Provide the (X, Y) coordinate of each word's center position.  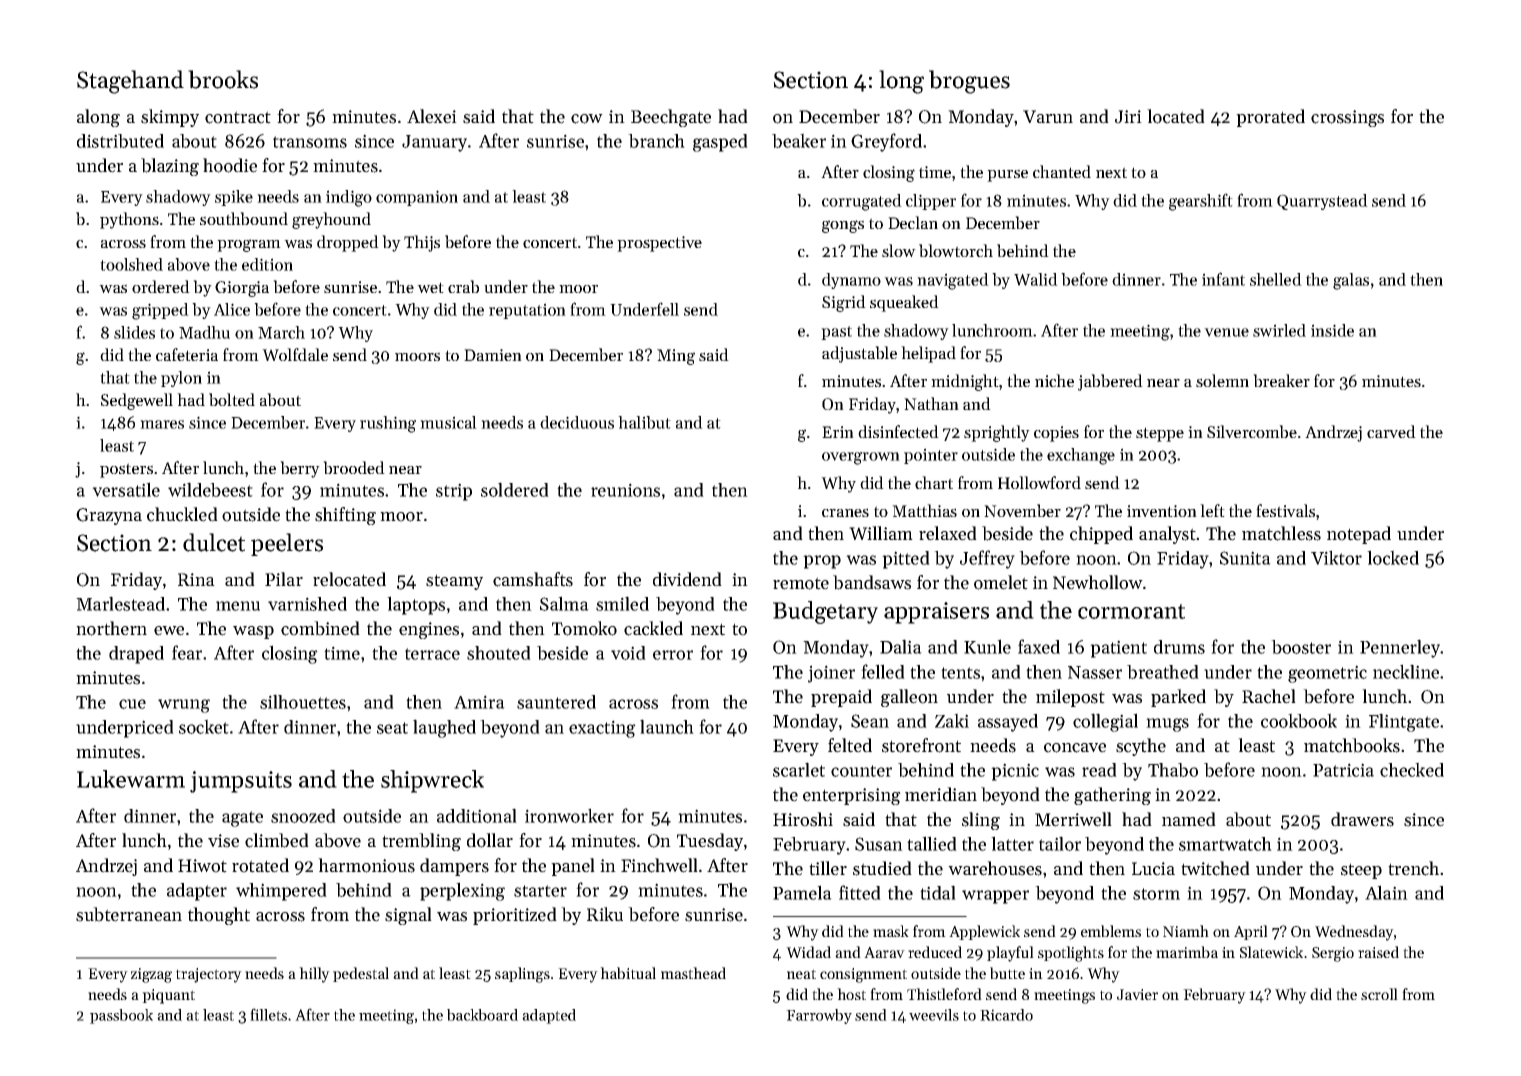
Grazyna (109, 516)
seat (392, 728)
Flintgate (1404, 722)
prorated (1270, 118)
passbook (121, 1016)
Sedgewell (137, 401)
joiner (831, 674)
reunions (625, 490)
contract (238, 117)
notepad (1359, 535)
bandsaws (872, 582)
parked (1178, 698)
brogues (969, 82)
